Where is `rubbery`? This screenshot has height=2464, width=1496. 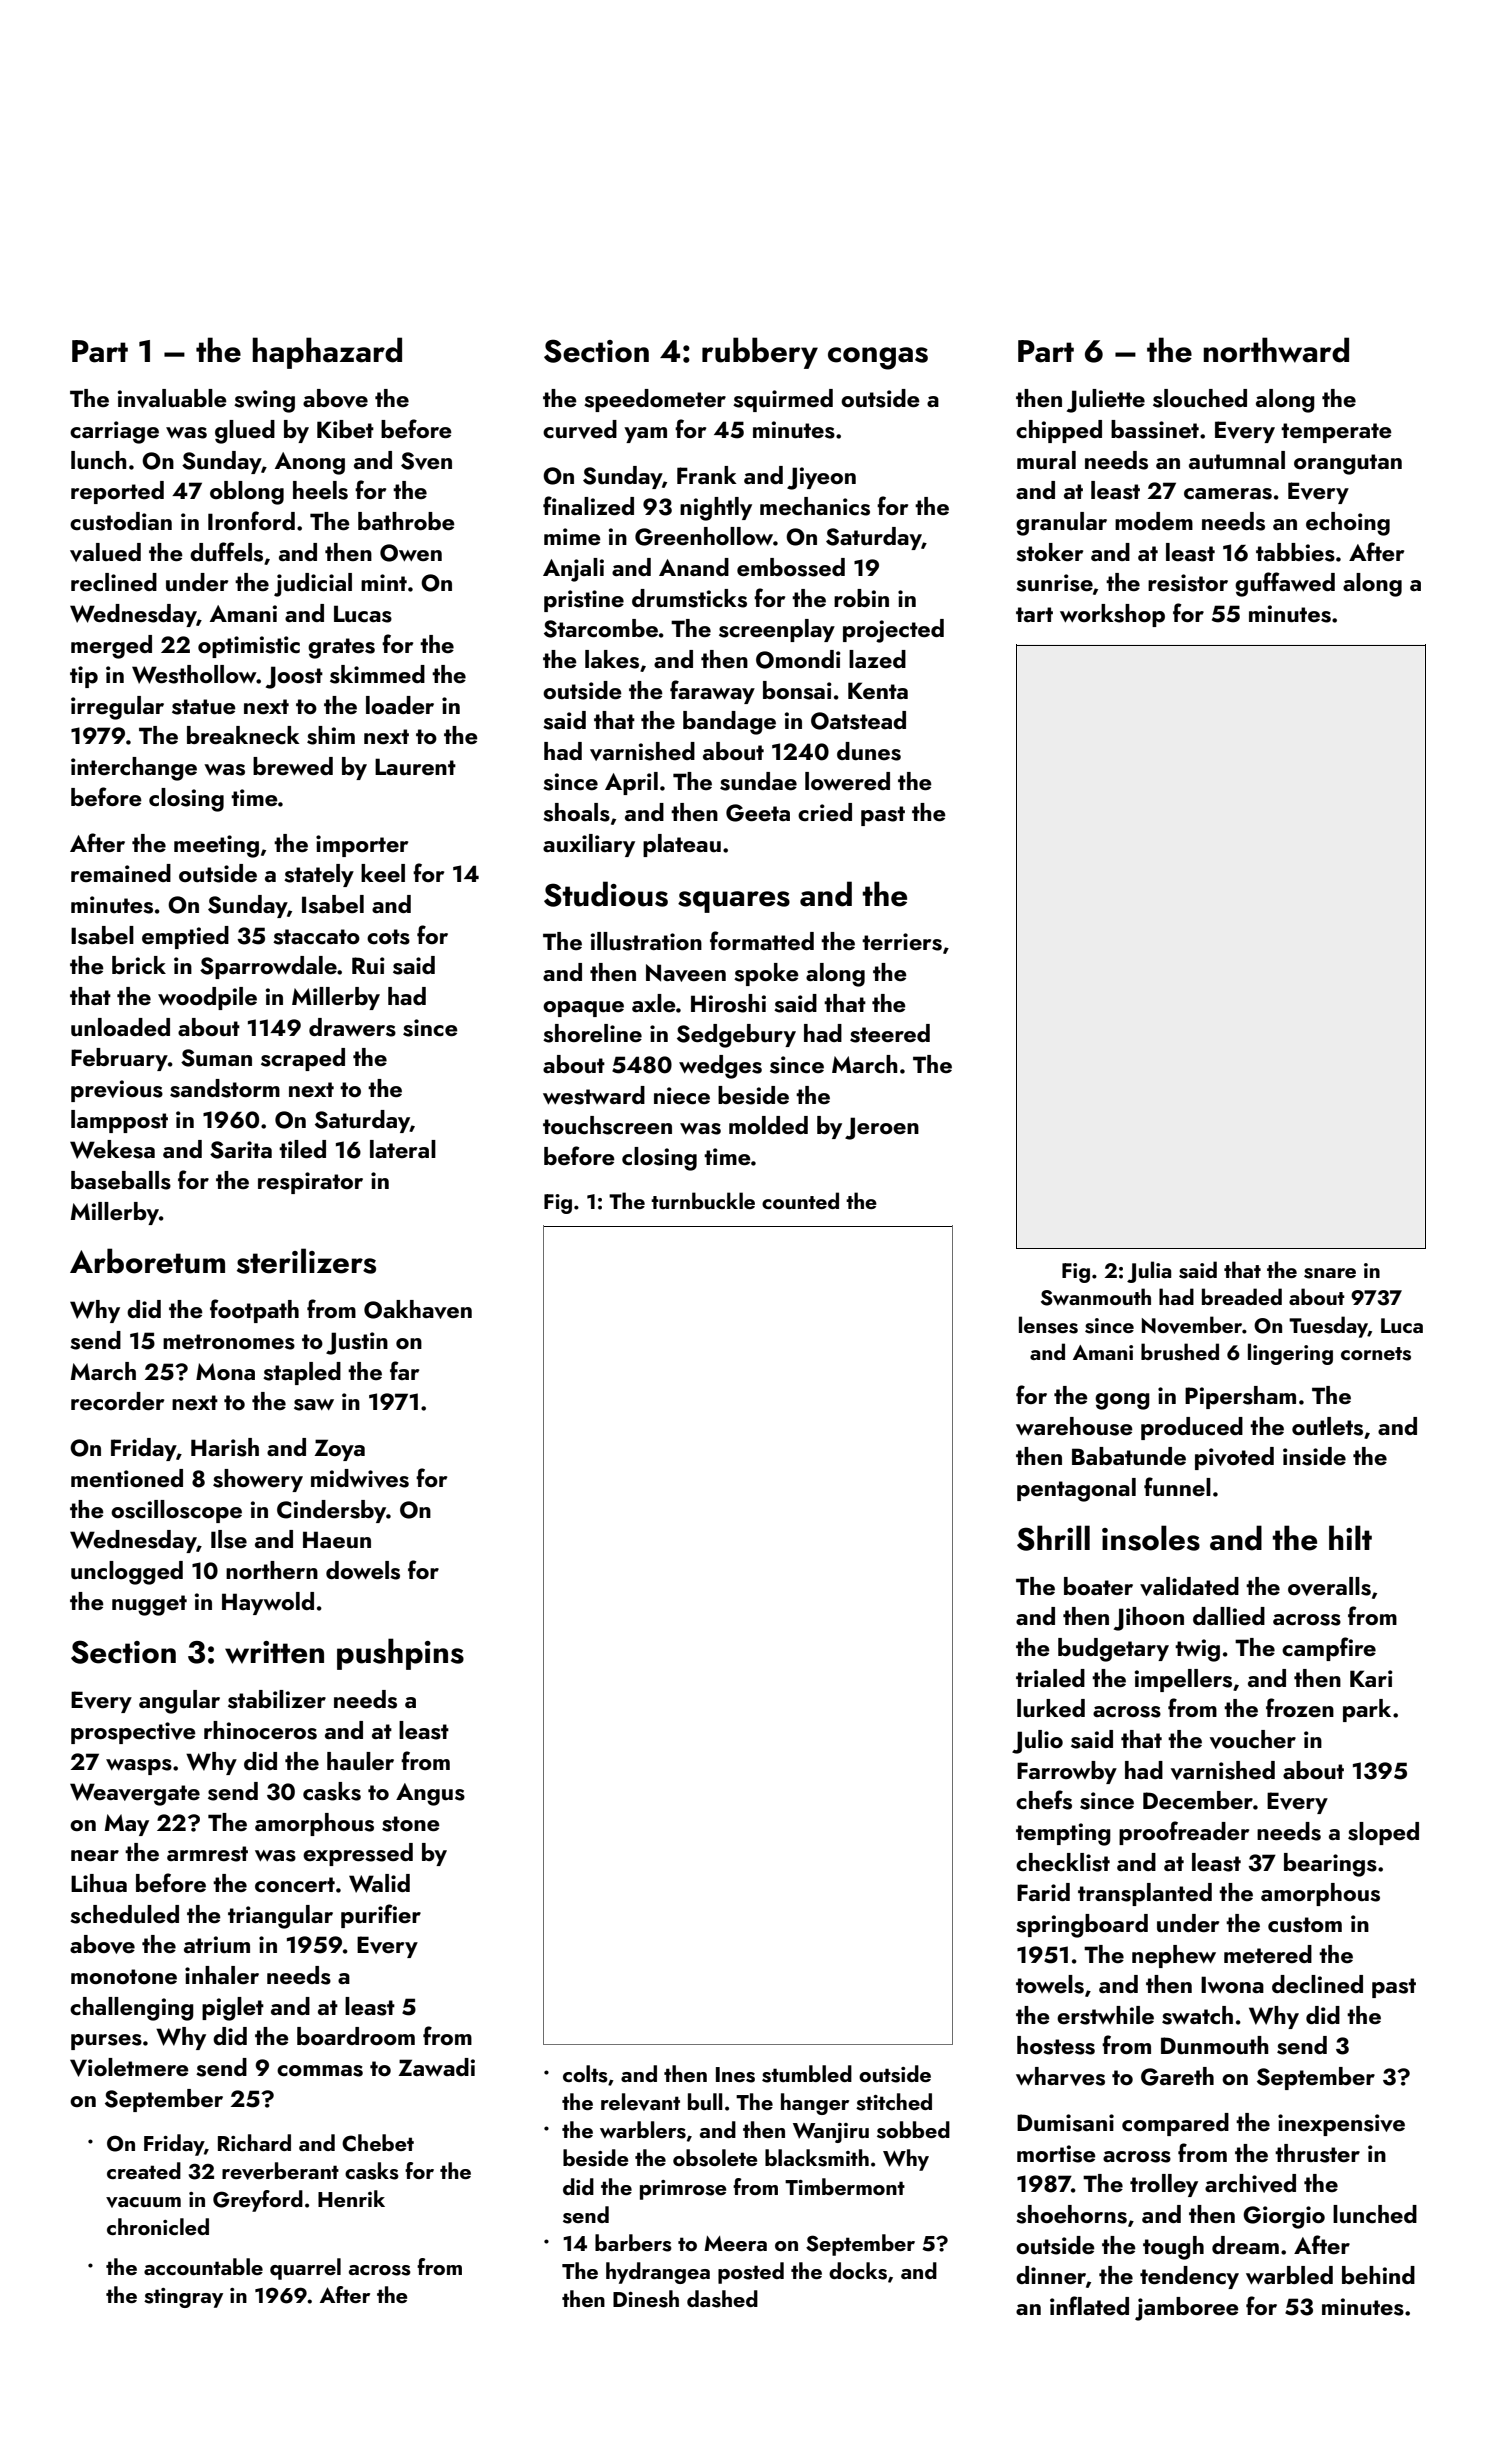
rubbery is located at coordinates (760, 353).
